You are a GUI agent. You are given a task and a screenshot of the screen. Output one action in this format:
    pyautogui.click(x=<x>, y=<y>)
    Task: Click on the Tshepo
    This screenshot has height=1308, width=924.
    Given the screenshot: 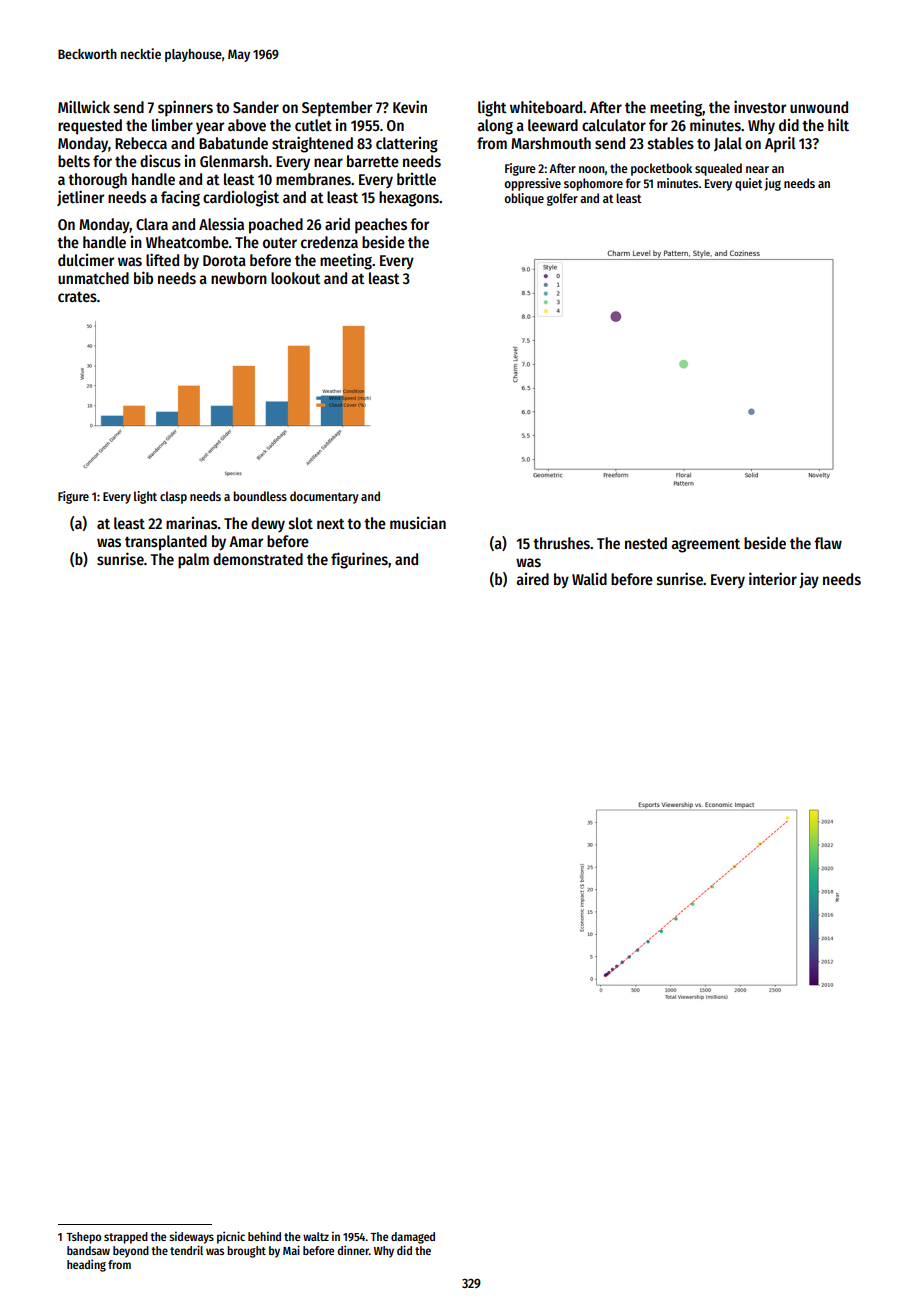 What is the action you would take?
    pyautogui.click(x=83, y=1238)
